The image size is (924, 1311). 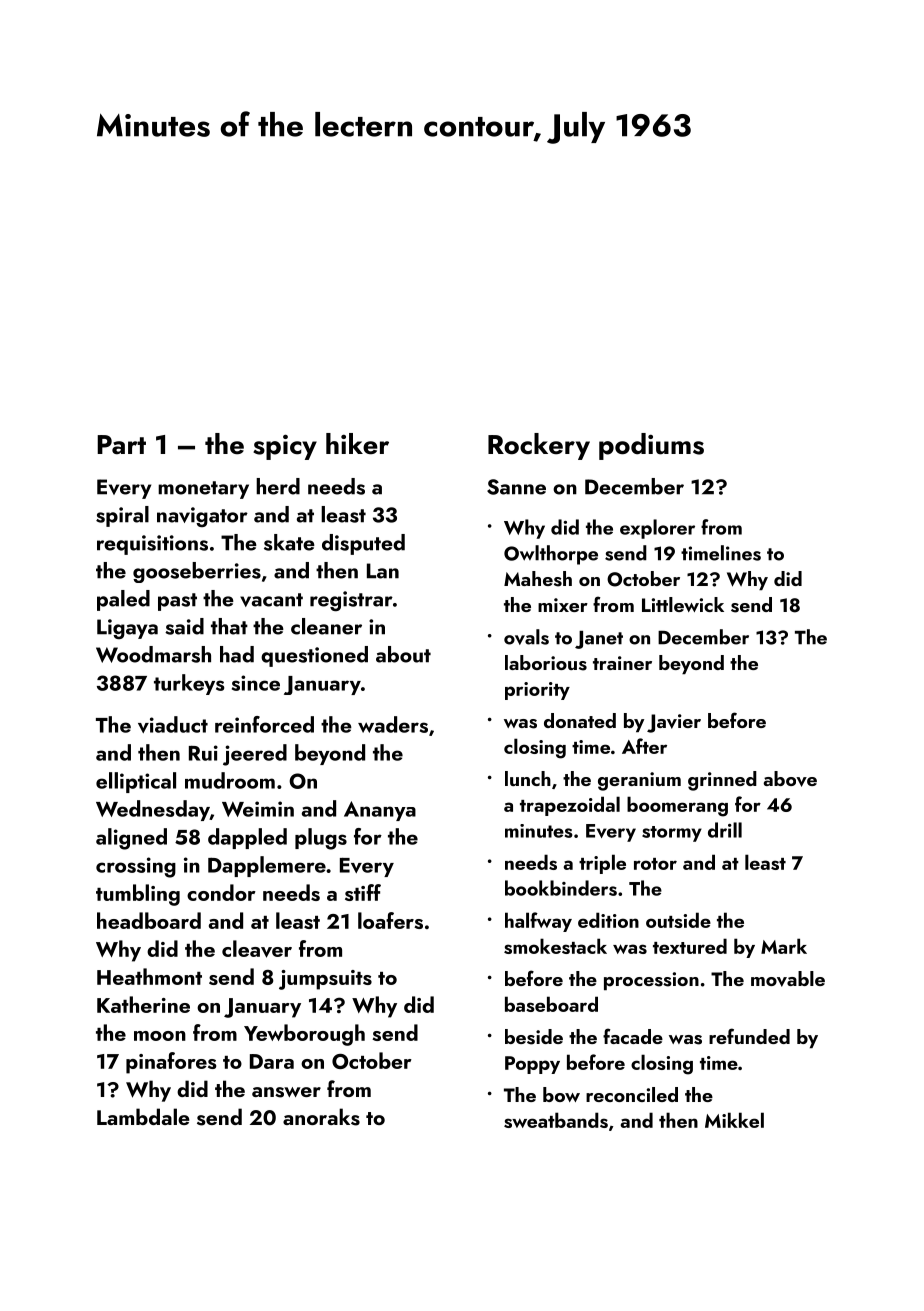 What do you see at coordinates (272, 1061) in the screenshot?
I see `Dara` at bounding box center [272, 1061].
